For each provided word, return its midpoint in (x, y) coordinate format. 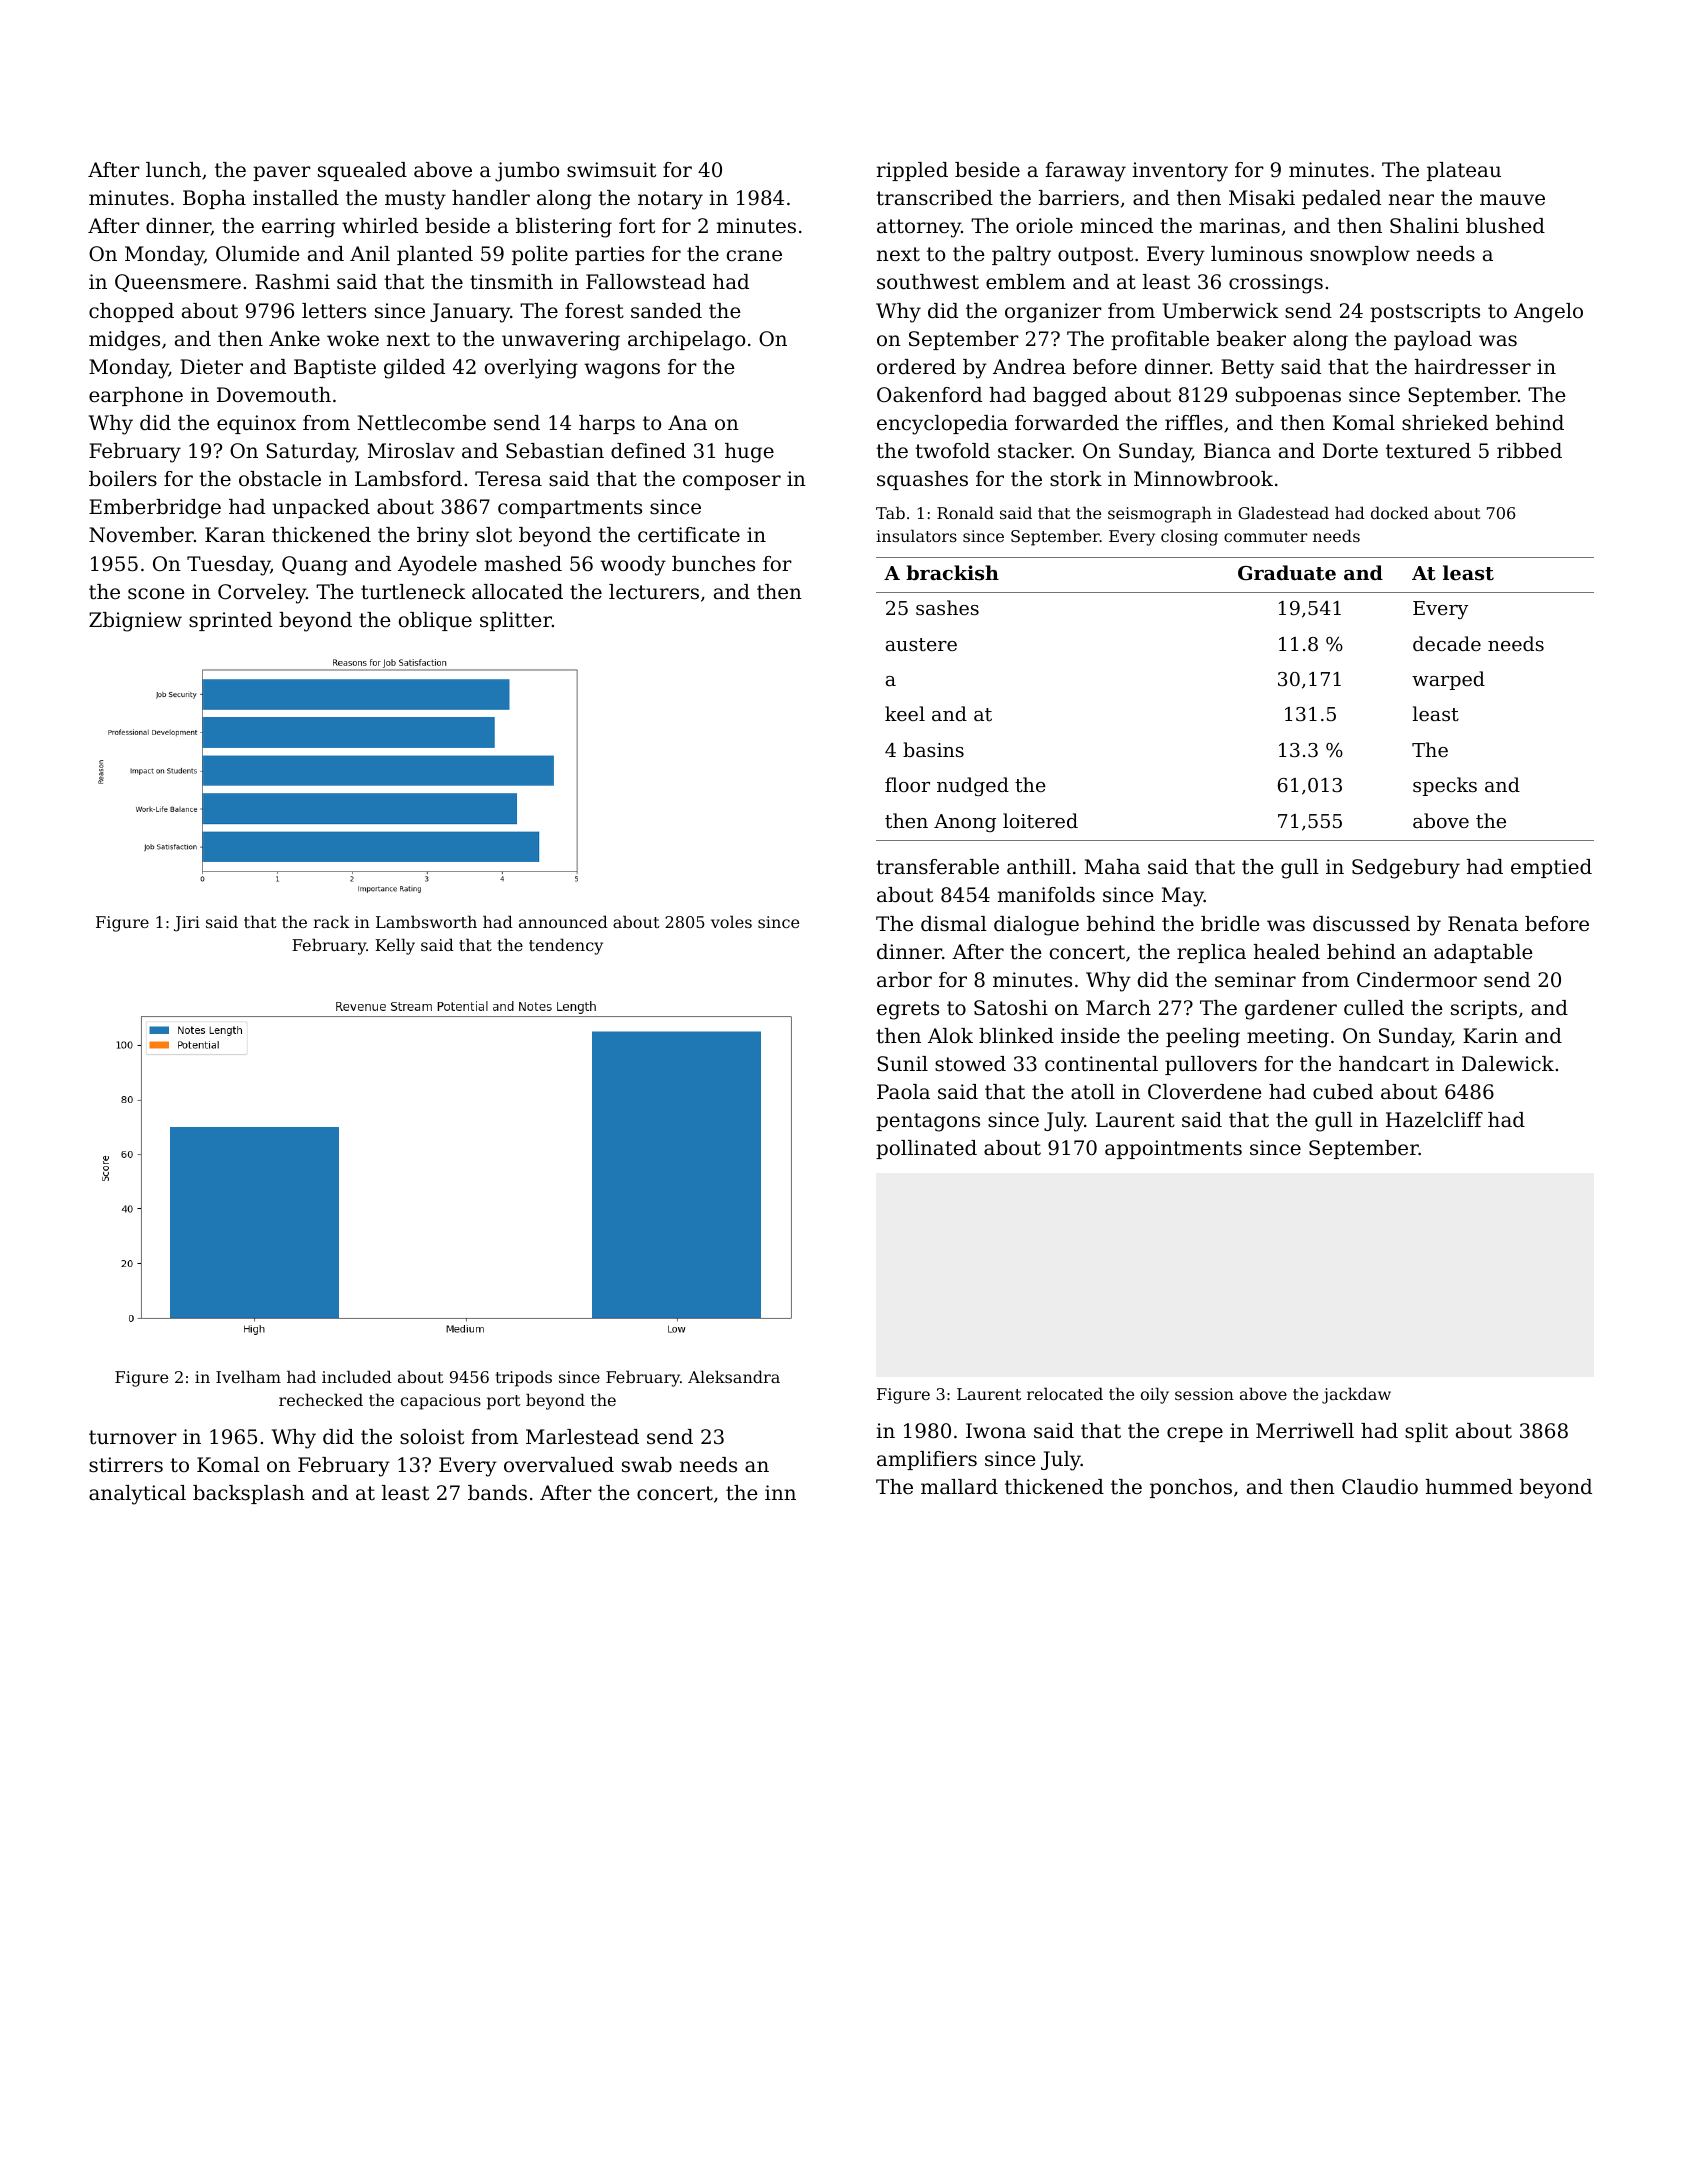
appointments (1173, 1149)
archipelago (686, 341)
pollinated (926, 1149)
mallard (959, 1487)
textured (1428, 451)
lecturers (654, 592)
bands (497, 1493)
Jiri (187, 924)
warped (1448, 680)
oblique (435, 621)
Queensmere (178, 283)
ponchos (1191, 1488)
